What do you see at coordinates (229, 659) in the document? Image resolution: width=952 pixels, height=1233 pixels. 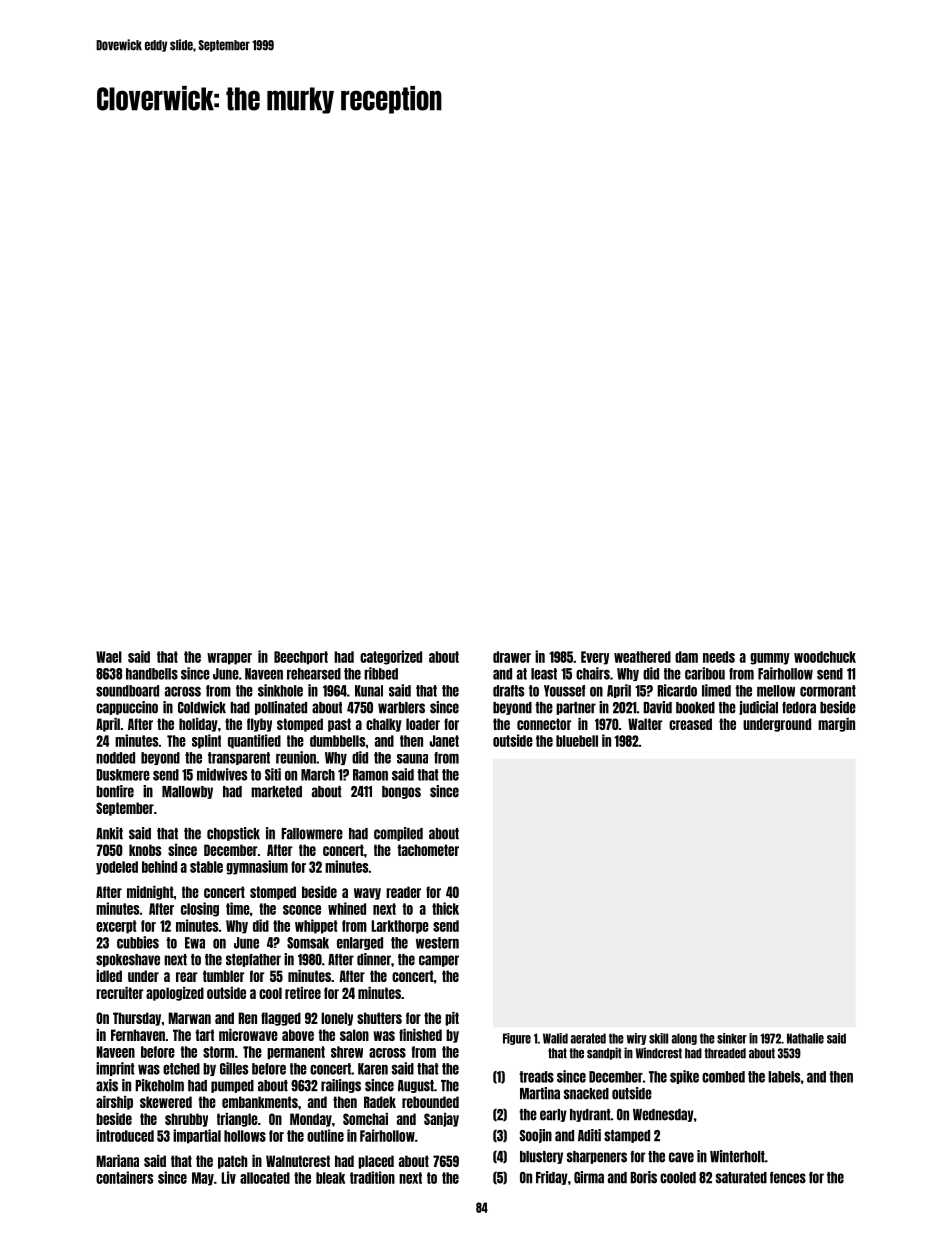 I see `wrapper` at bounding box center [229, 659].
